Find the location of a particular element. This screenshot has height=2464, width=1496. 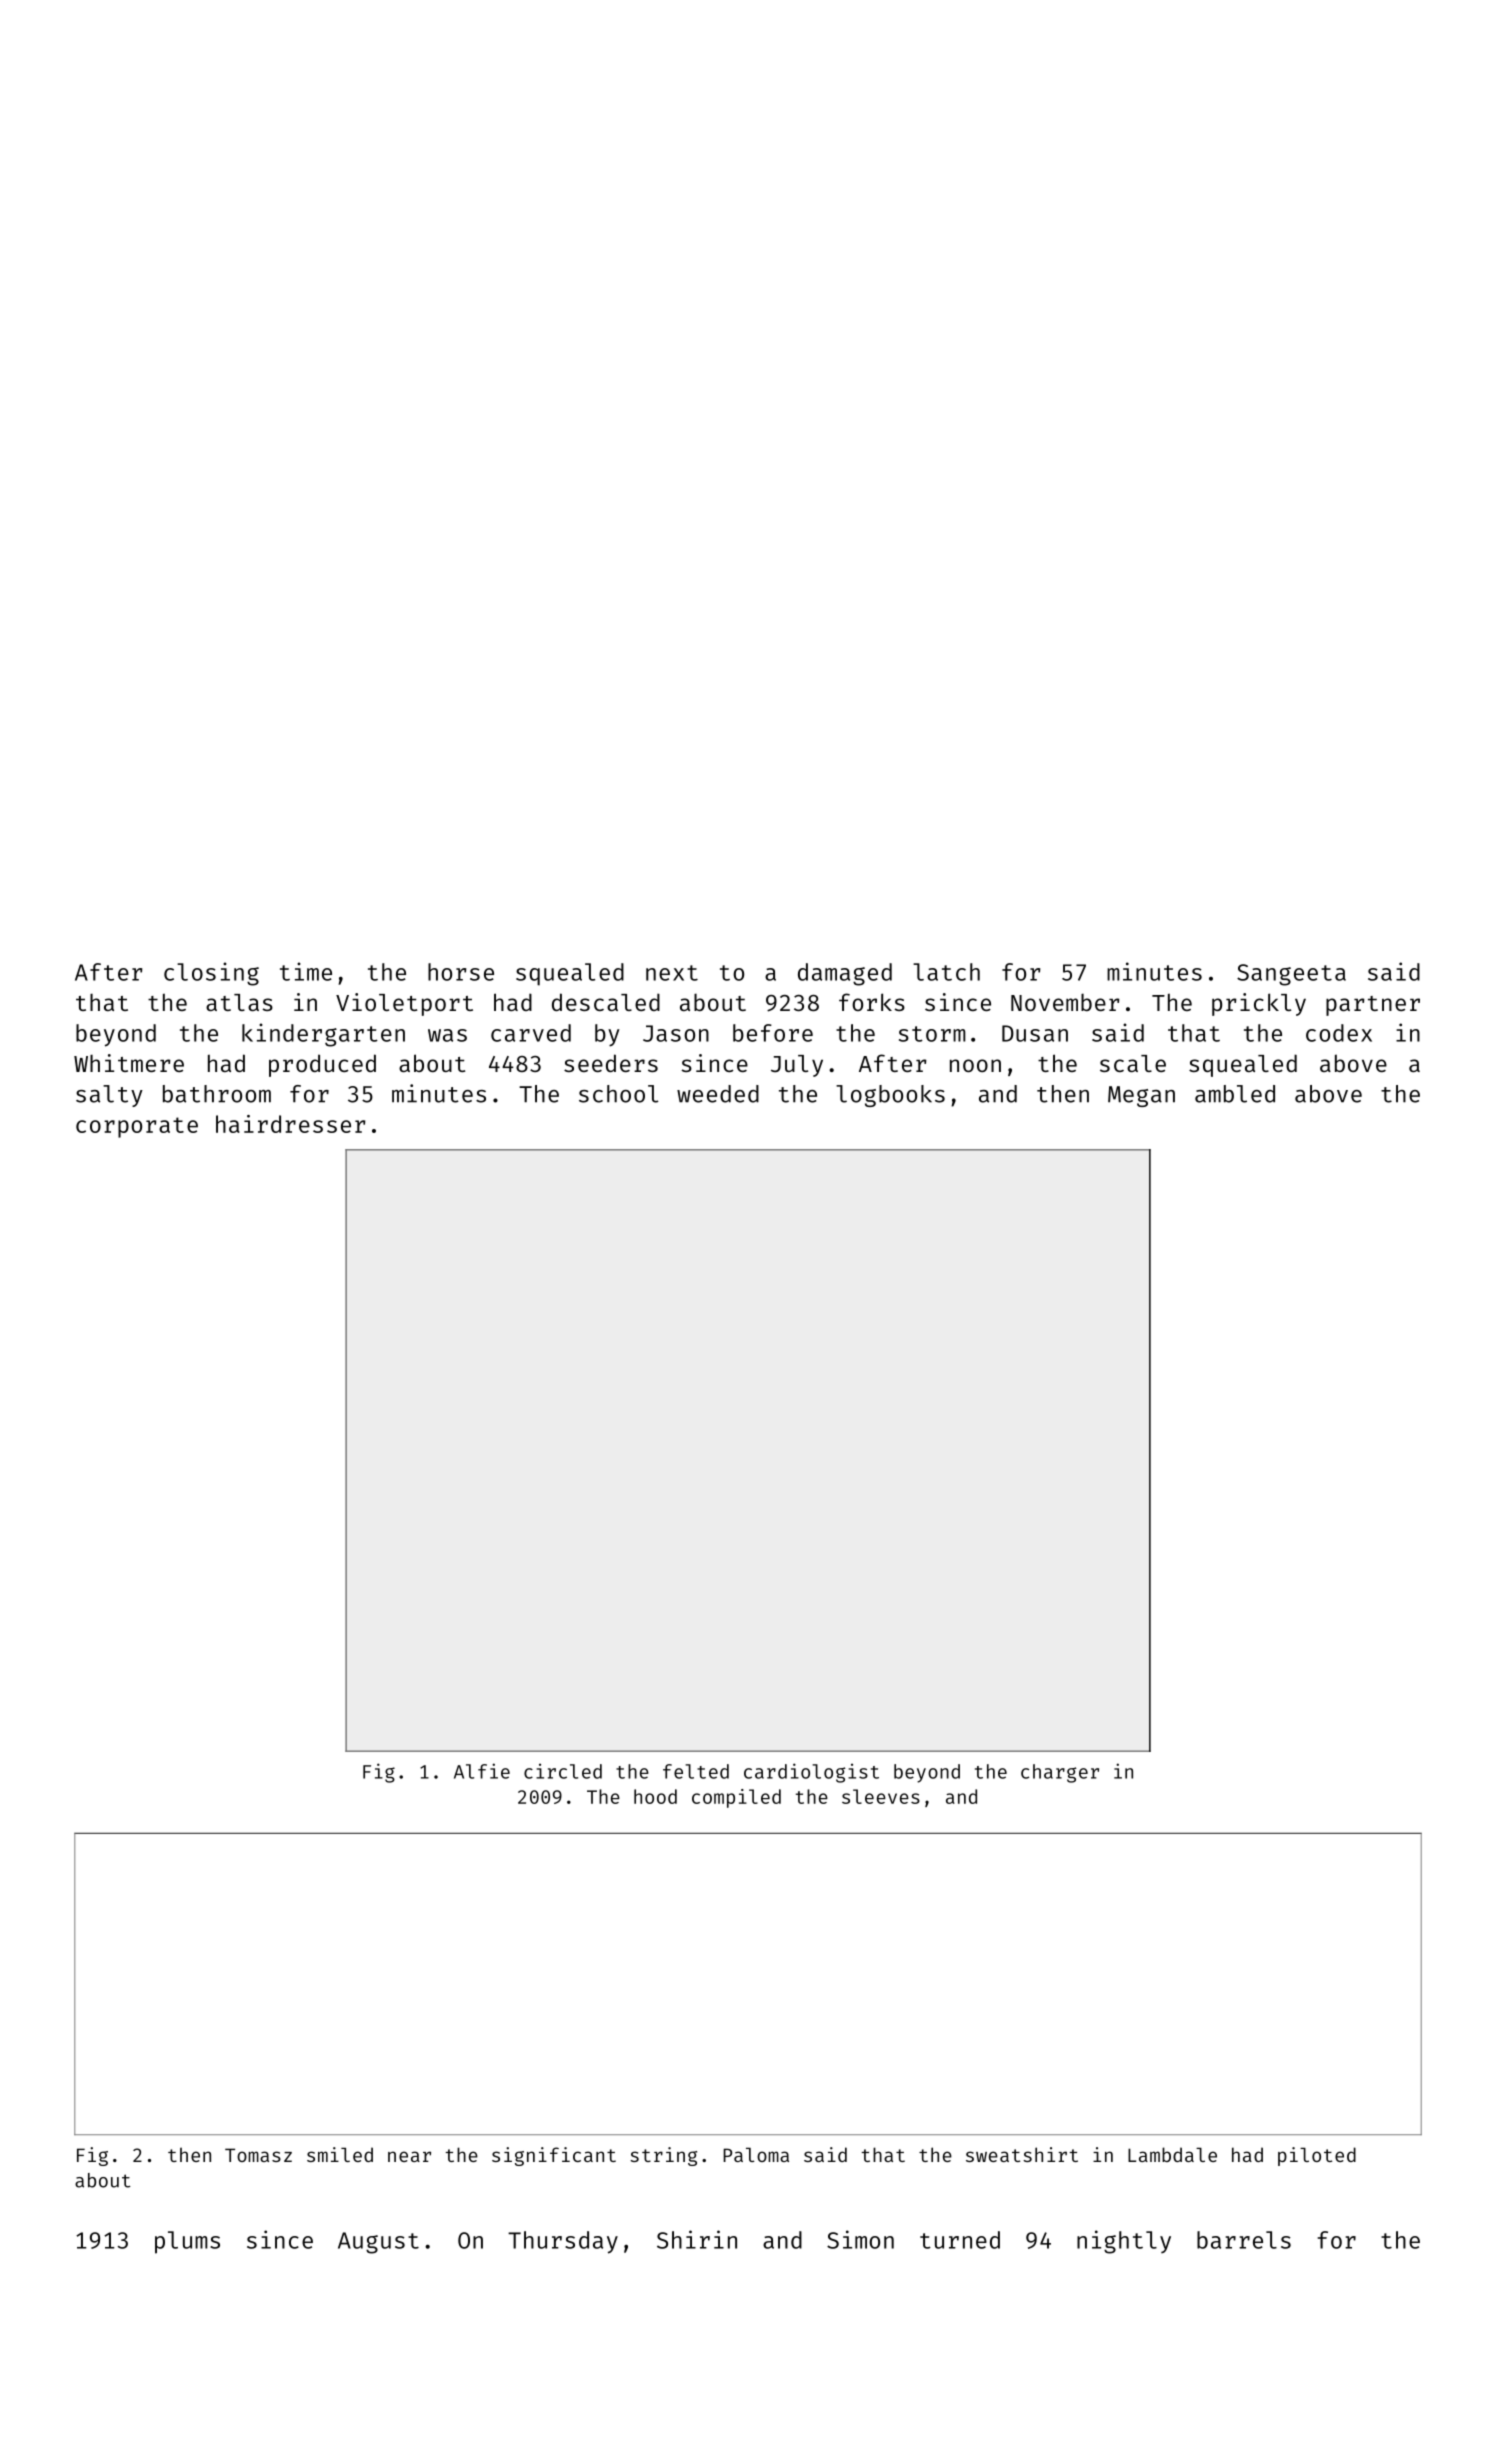

Tomasz is located at coordinates (258, 2155).
